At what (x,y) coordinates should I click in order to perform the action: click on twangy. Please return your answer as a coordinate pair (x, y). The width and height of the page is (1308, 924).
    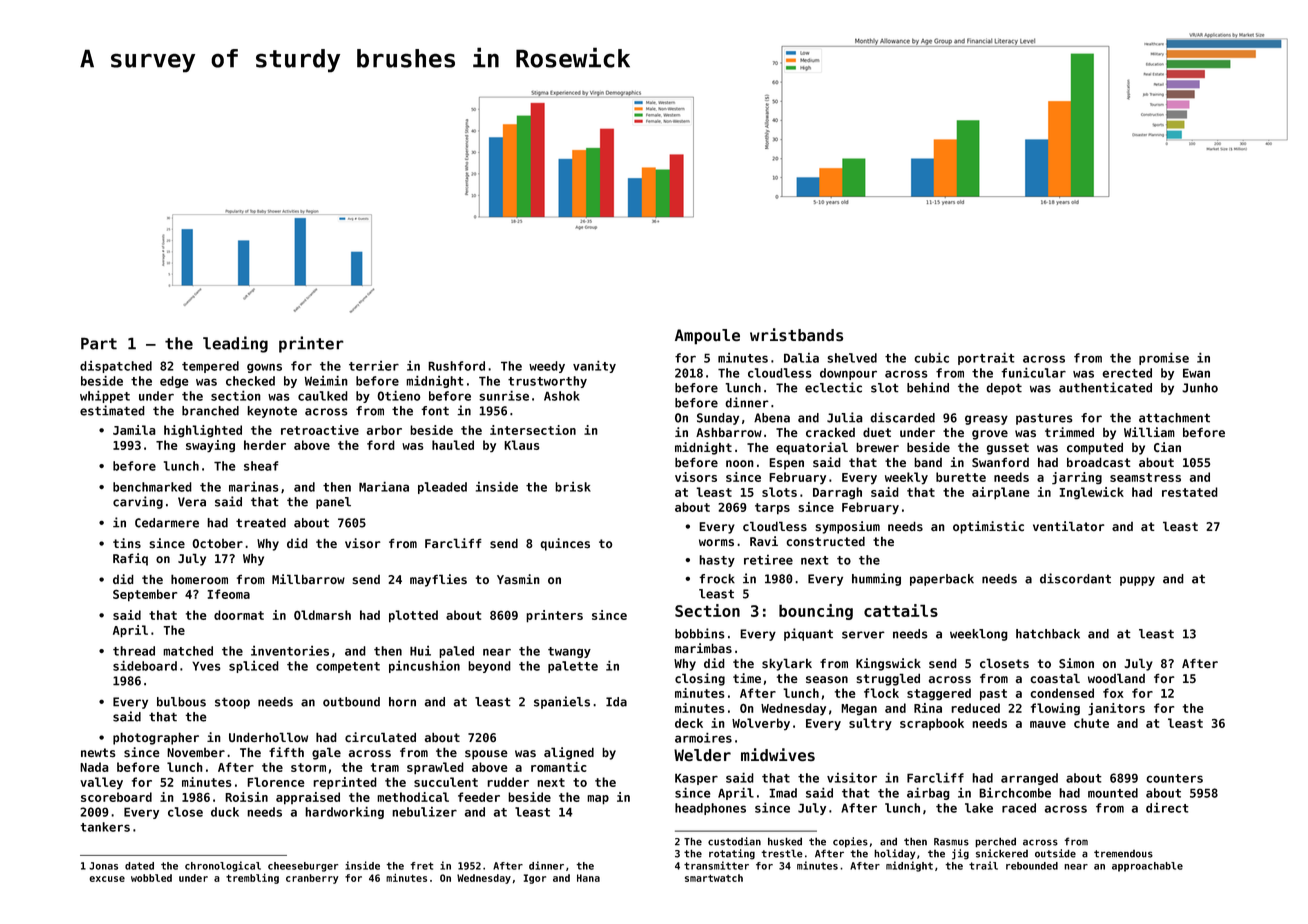
    Looking at the image, I should click on (569, 652).
